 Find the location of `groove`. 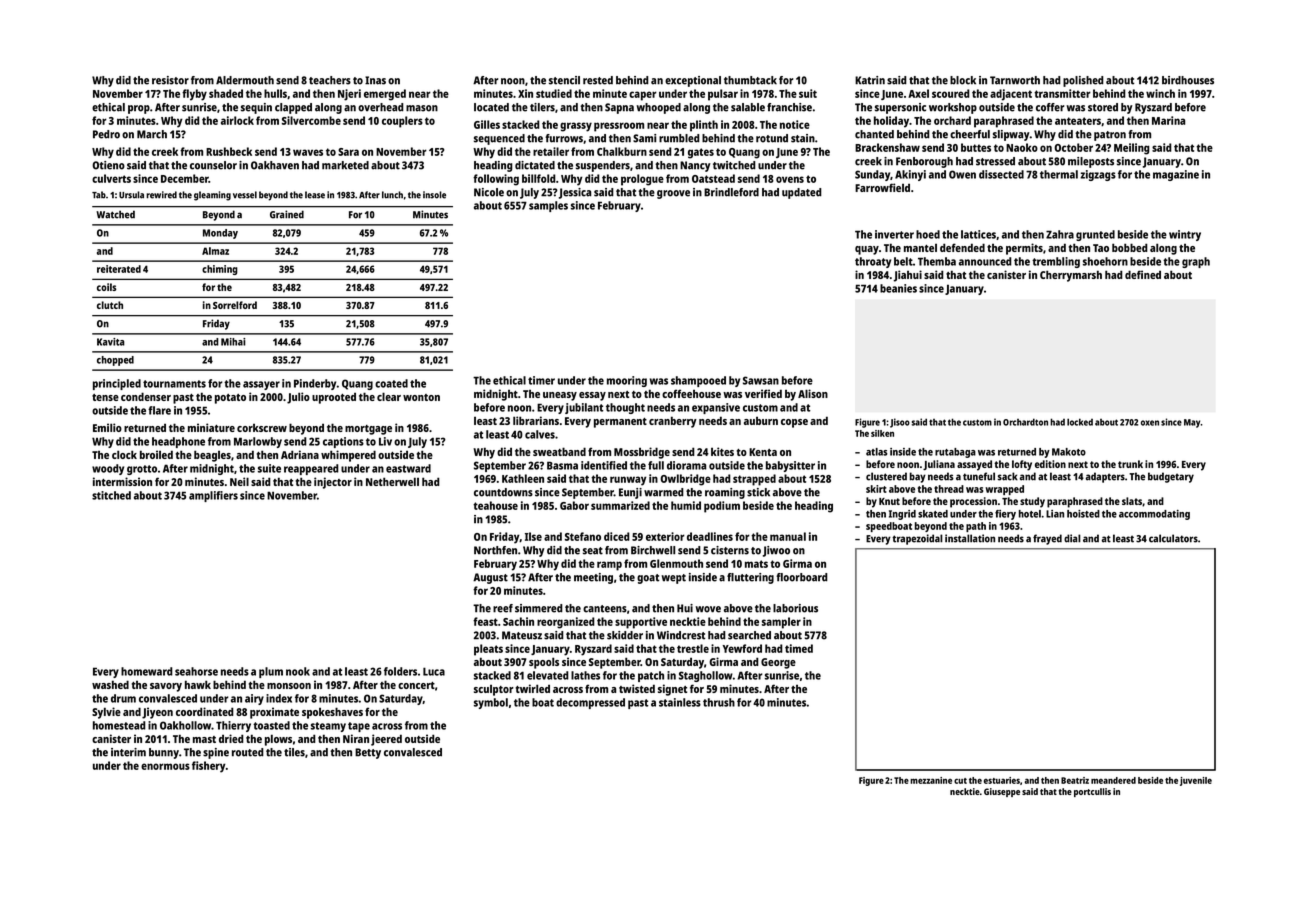

groove is located at coordinates (673, 194).
